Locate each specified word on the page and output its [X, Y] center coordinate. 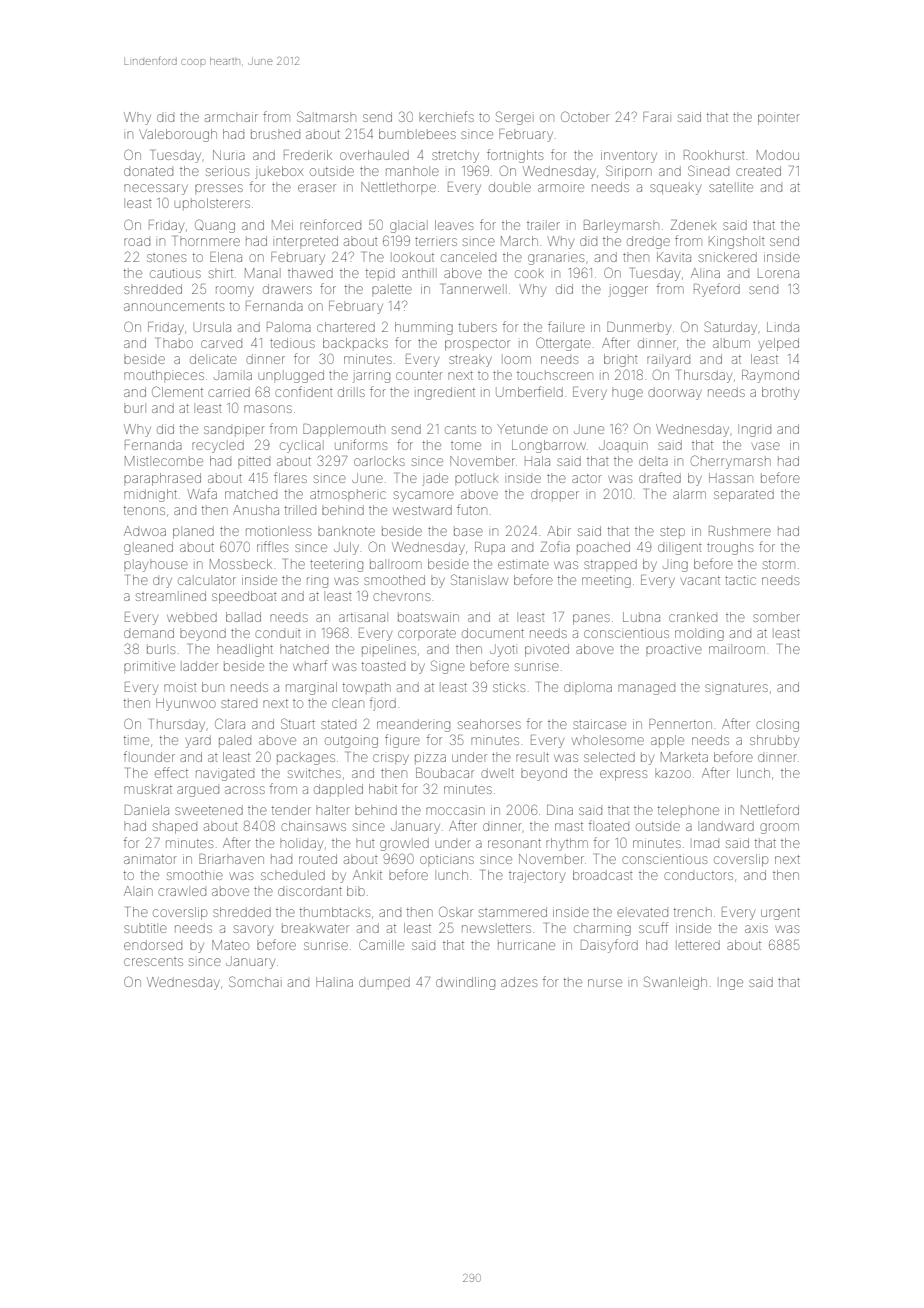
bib [356, 891]
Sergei [513, 118]
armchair [231, 117]
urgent [780, 914]
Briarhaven [231, 859]
